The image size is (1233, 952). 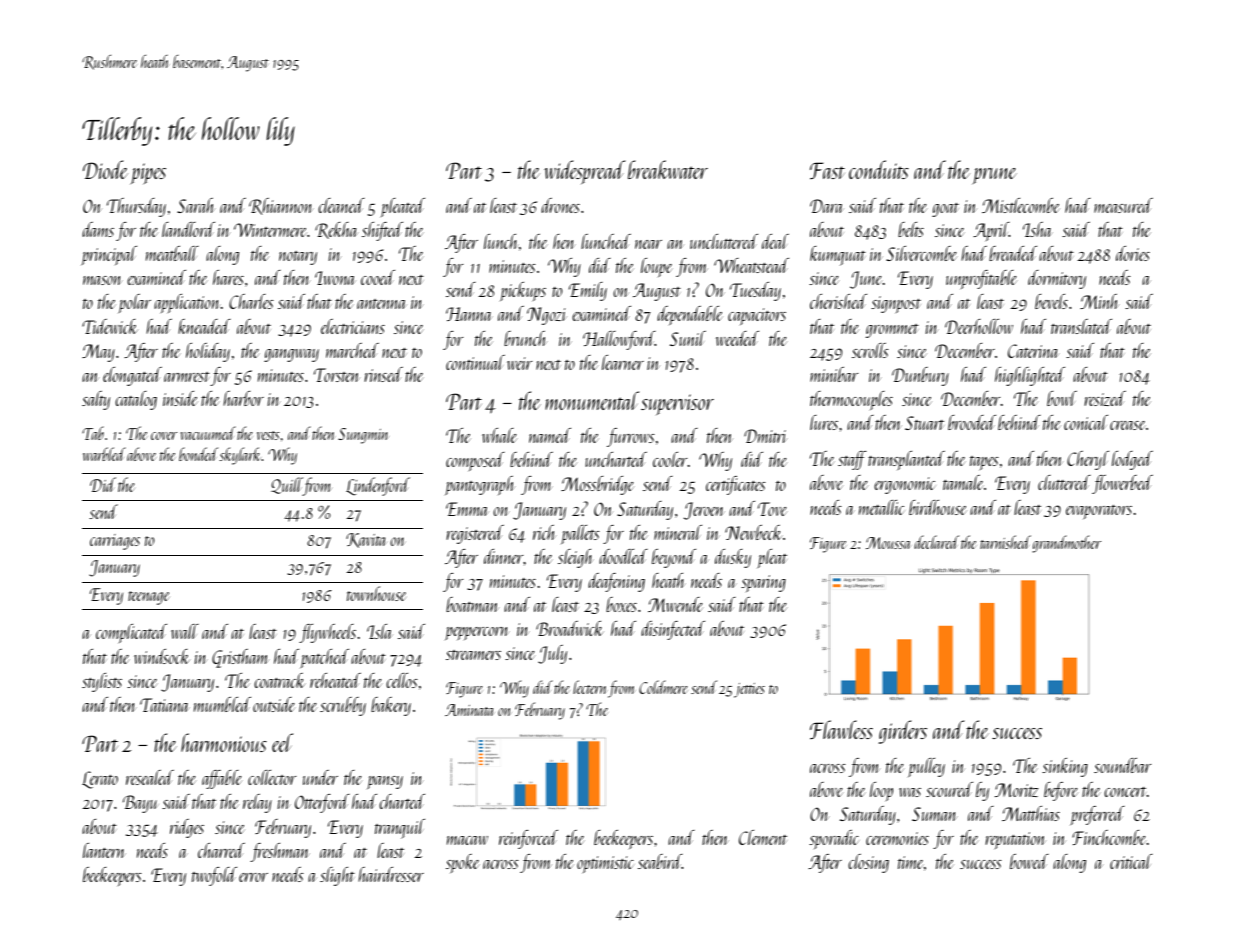 What do you see at coordinates (584, 172) in the screenshot?
I see `widespread` at bounding box center [584, 172].
